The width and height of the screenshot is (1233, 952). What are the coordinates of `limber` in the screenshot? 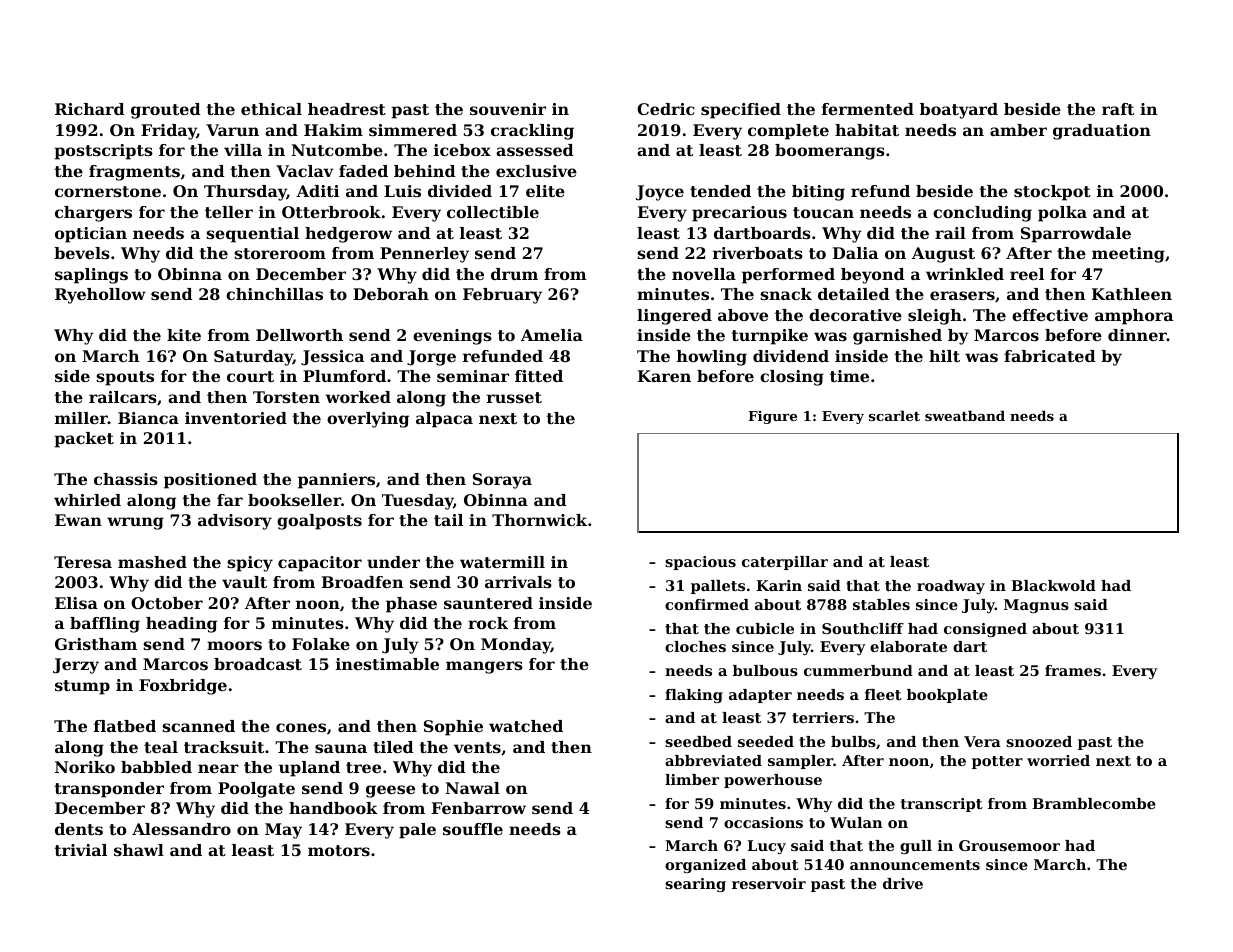 It's located at (692, 779).
